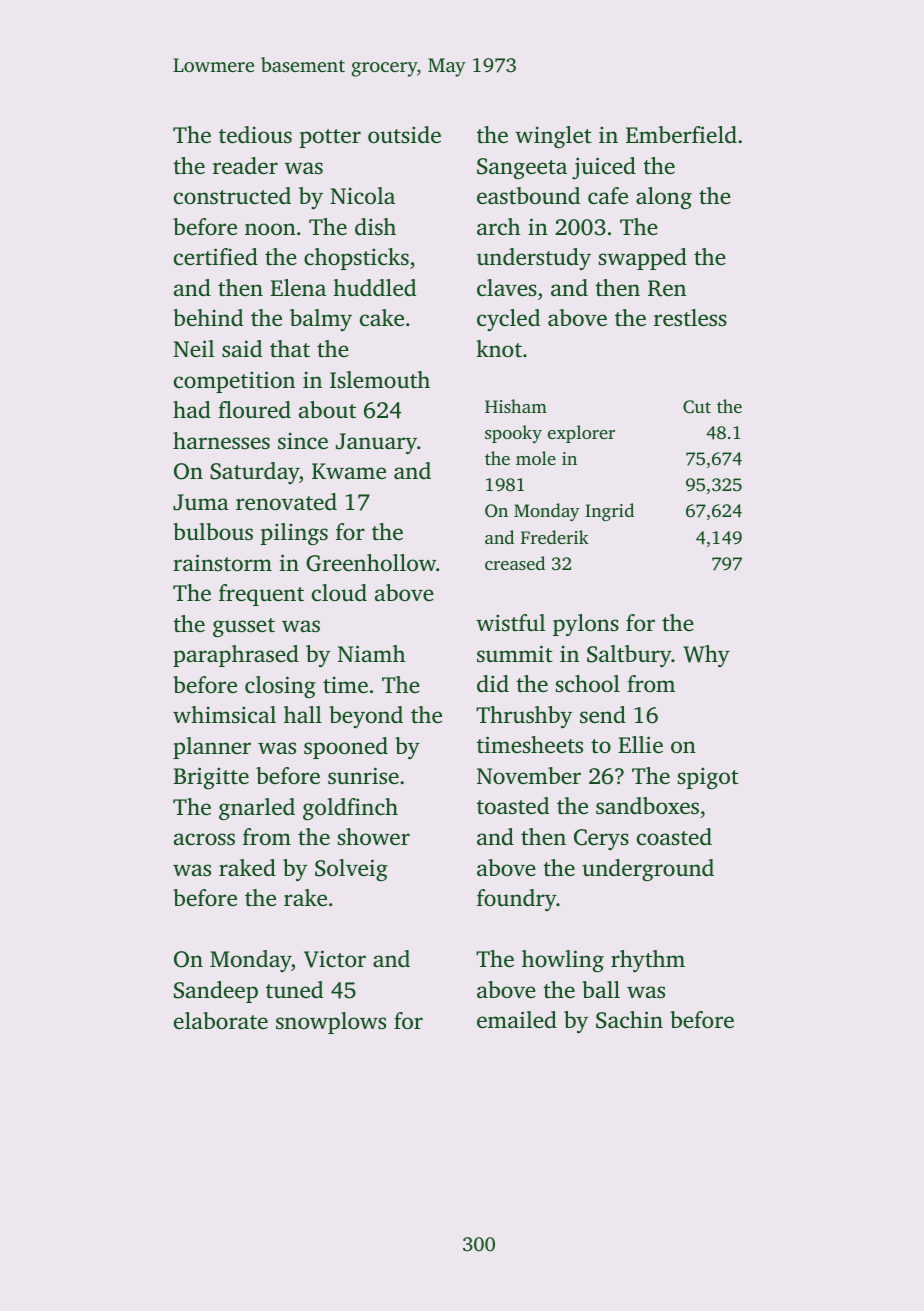 This screenshot has width=924, height=1311. What do you see at coordinates (255, 135) in the screenshot?
I see `tedious` at bounding box center [255, 135].
